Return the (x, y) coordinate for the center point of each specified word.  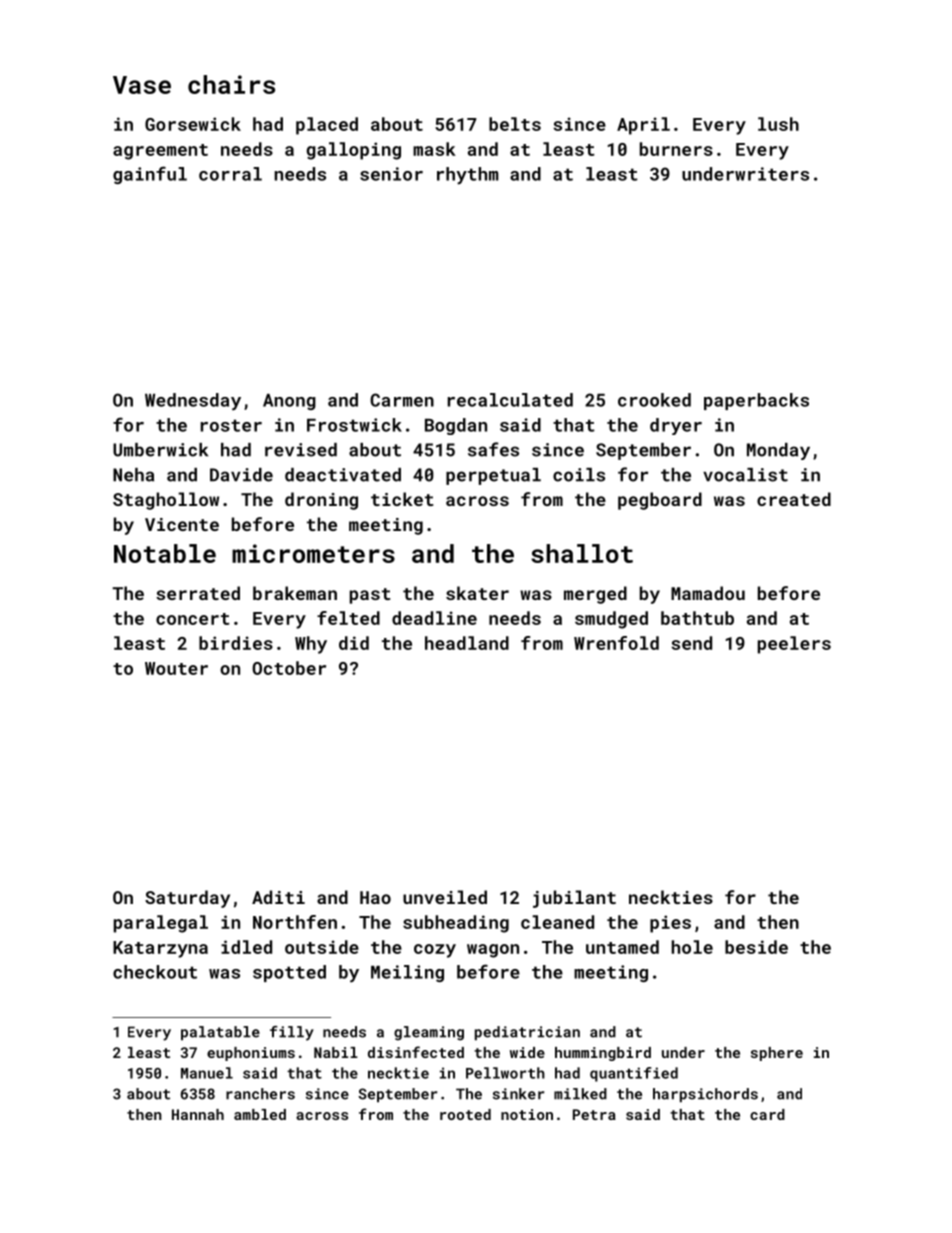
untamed (622, 947)
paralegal (161, 924)
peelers (794, 645)
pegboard (660, 501)
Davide (241, 475)
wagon (493, 951)
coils (579, 475)
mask (434, 149)
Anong (289, 402)
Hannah (198, 1114)
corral (230, 174)
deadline (434, 618)
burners (676, 149)
